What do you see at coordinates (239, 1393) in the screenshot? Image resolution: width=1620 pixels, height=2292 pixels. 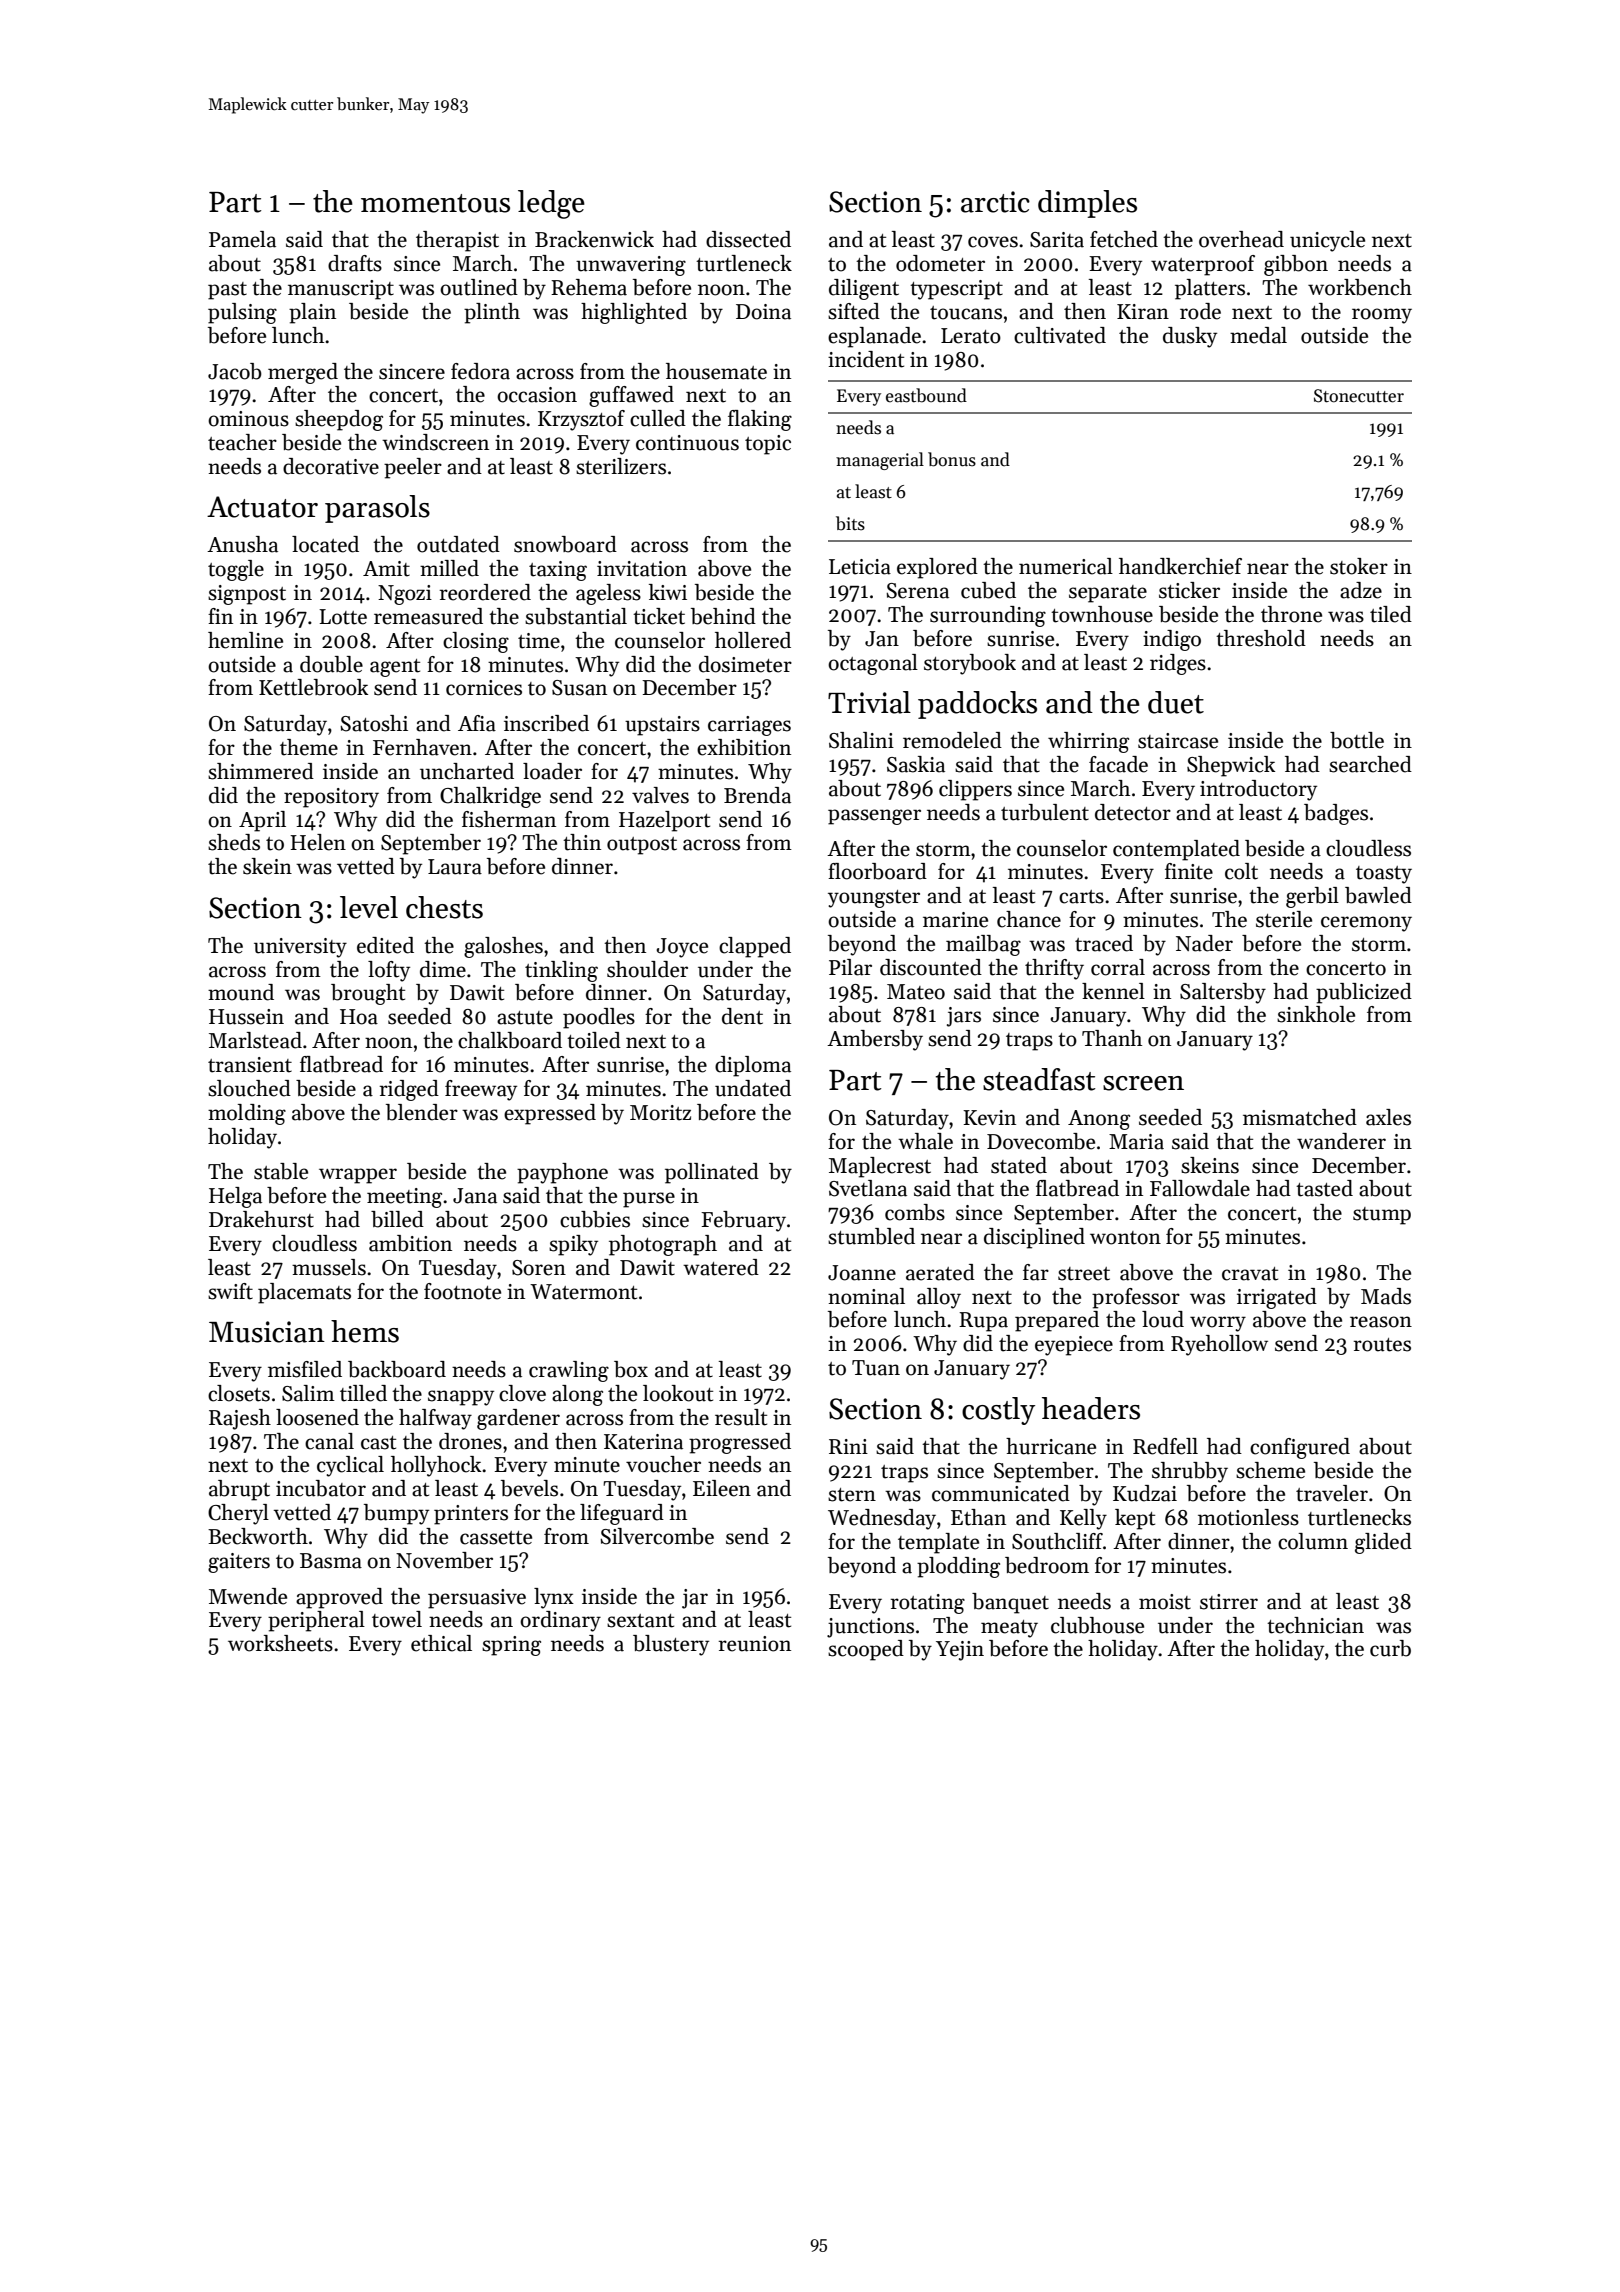 I see `closets` at bounding box center [239, 1393].
